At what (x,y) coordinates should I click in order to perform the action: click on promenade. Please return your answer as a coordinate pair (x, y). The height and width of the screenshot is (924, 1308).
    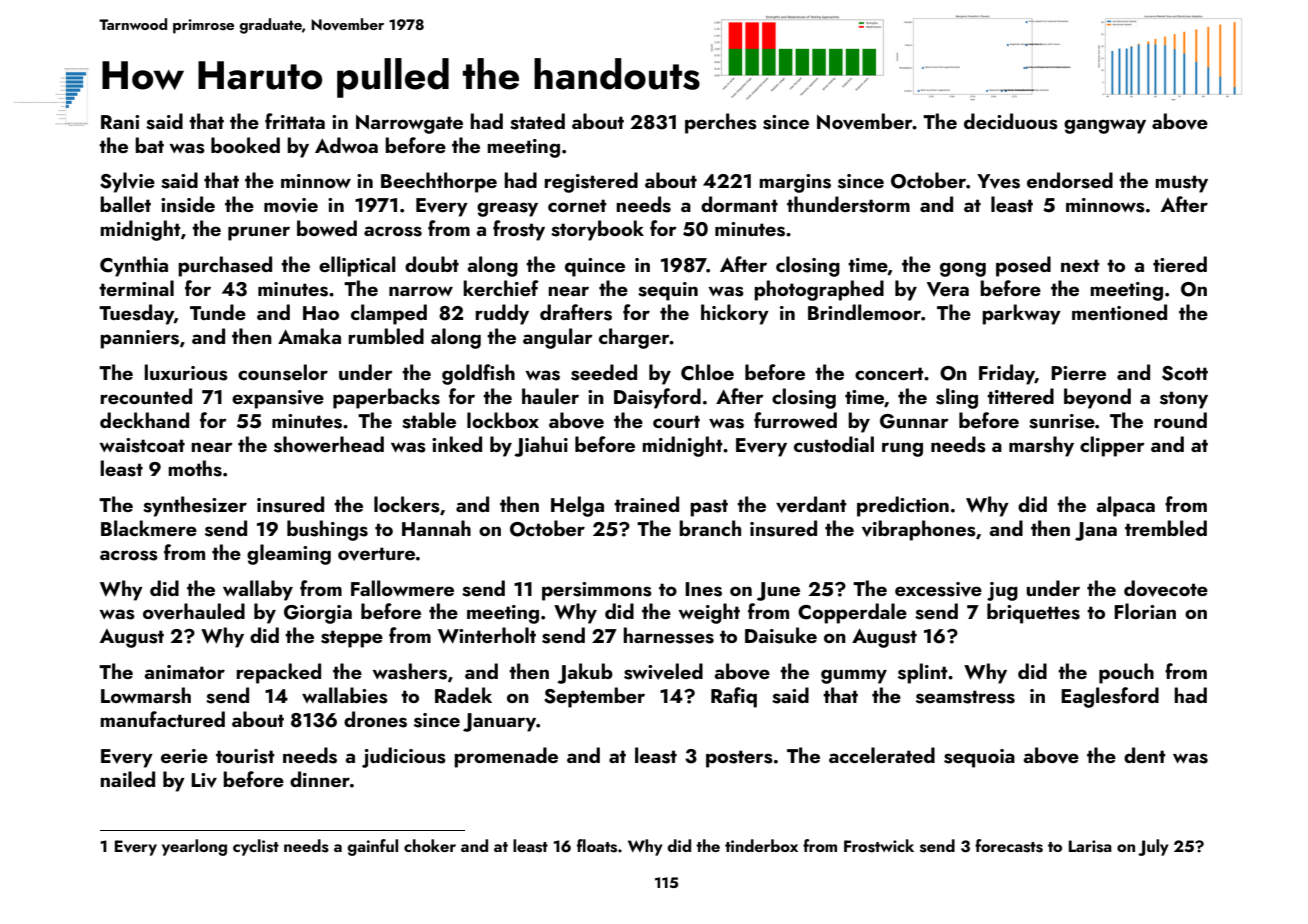
    Looking at the image, I should click on (506, 757).
